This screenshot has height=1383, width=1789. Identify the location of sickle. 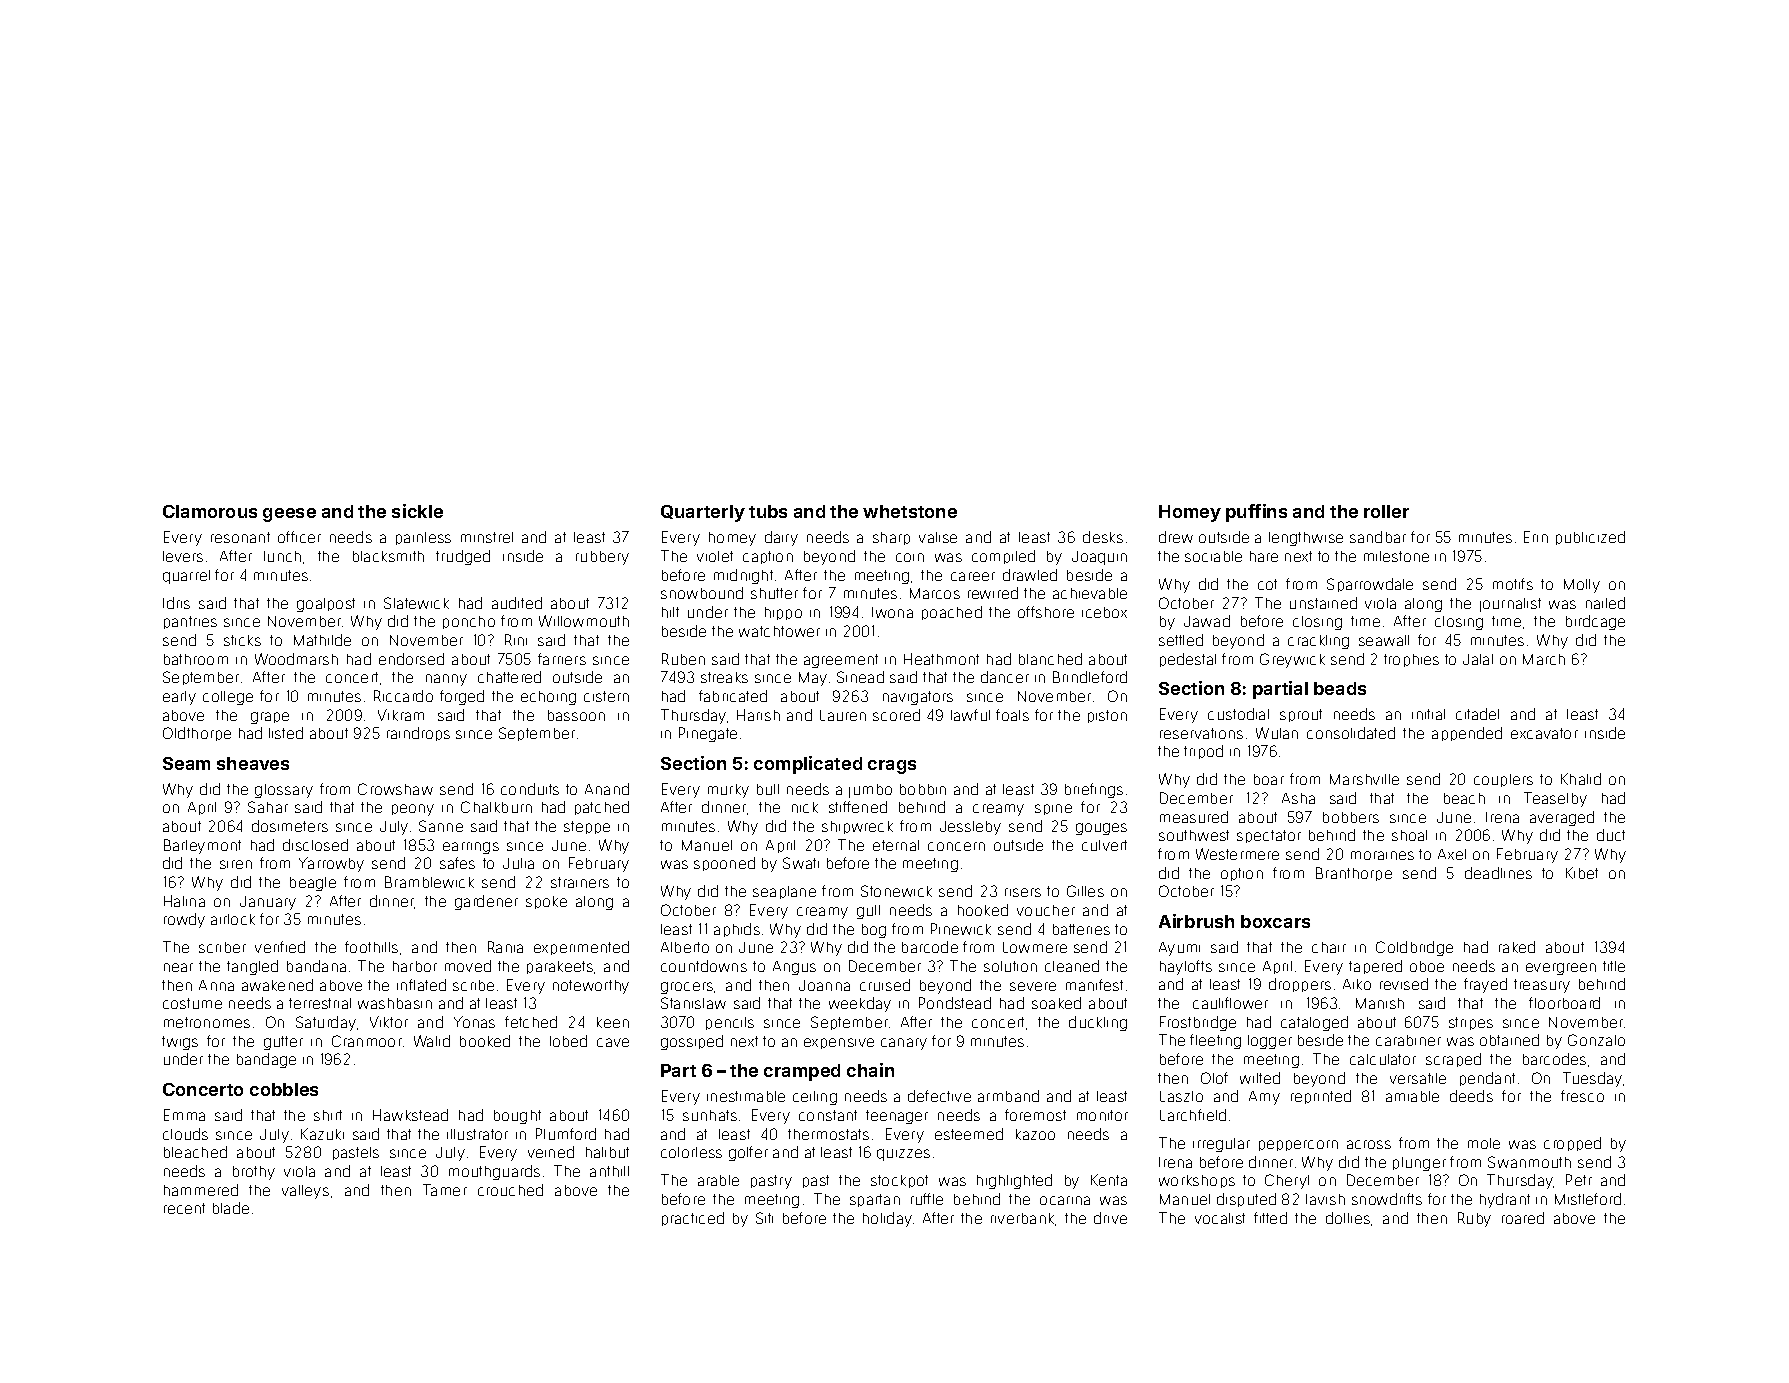
(417, 511).
